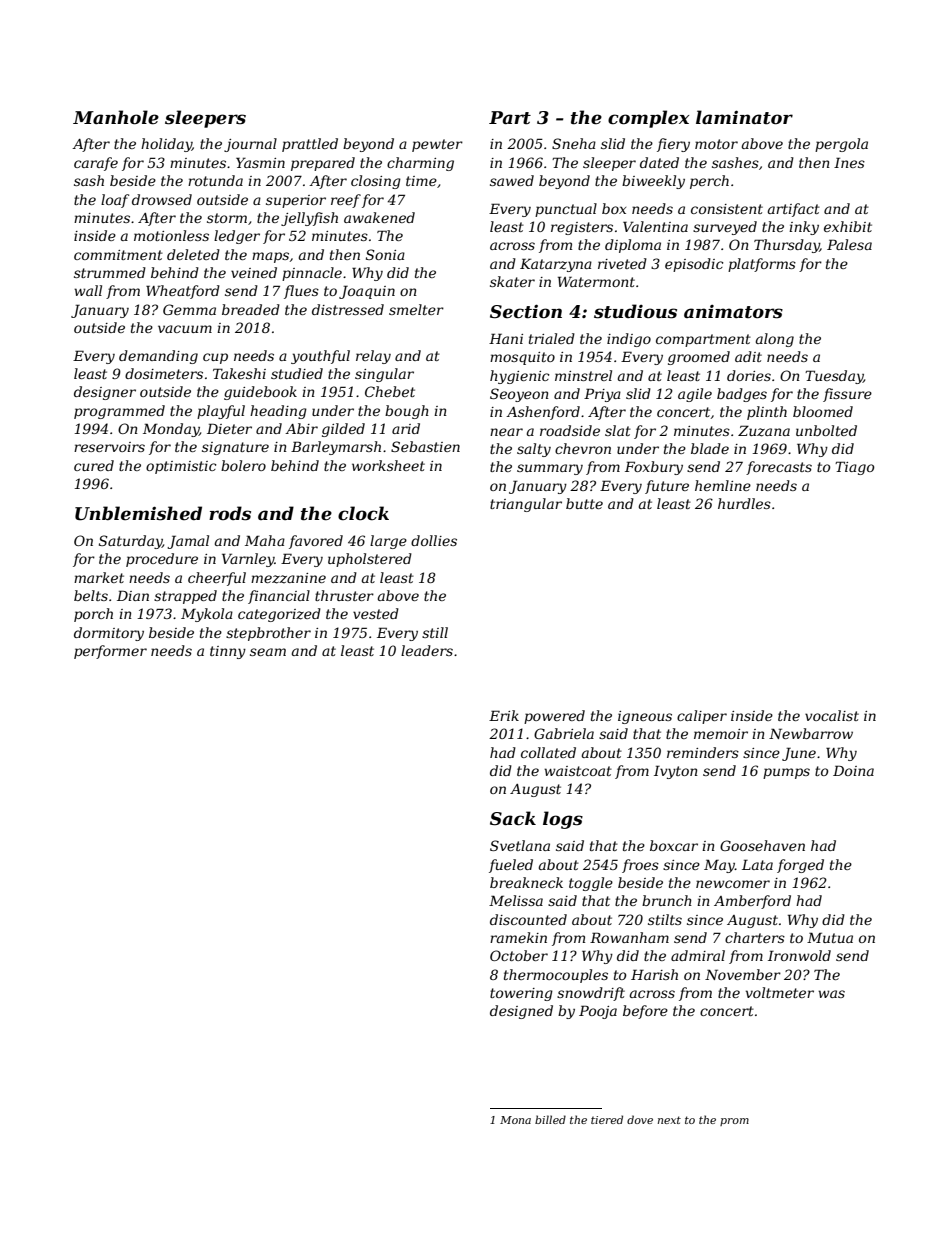 The height and width of the image is (1233, 952). What do you see at coordinates (427, 650) in the image?
I see `leaders` at bounding box center [427, 650].
